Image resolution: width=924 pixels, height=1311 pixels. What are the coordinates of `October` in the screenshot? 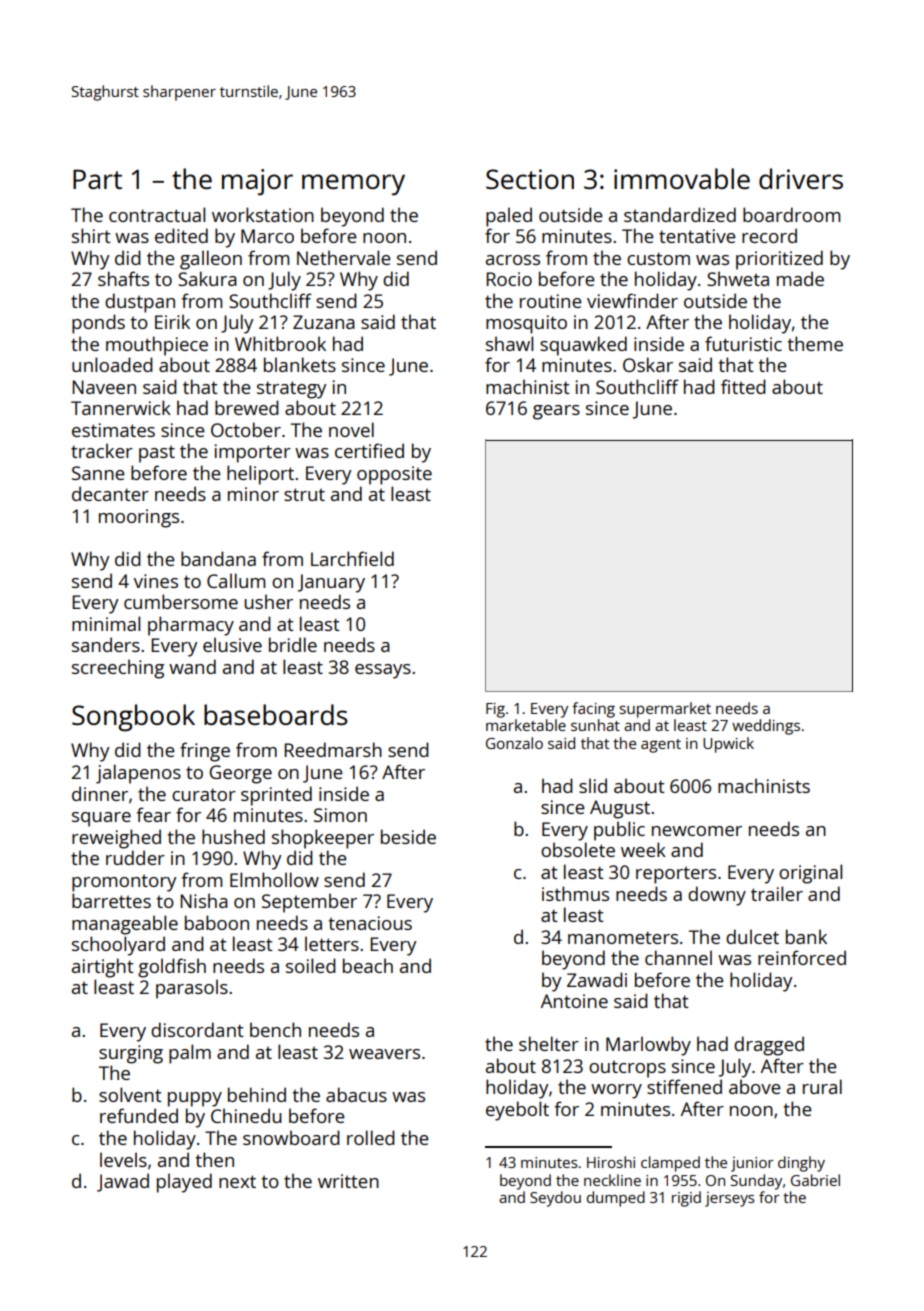 It's located at (246, 429).
